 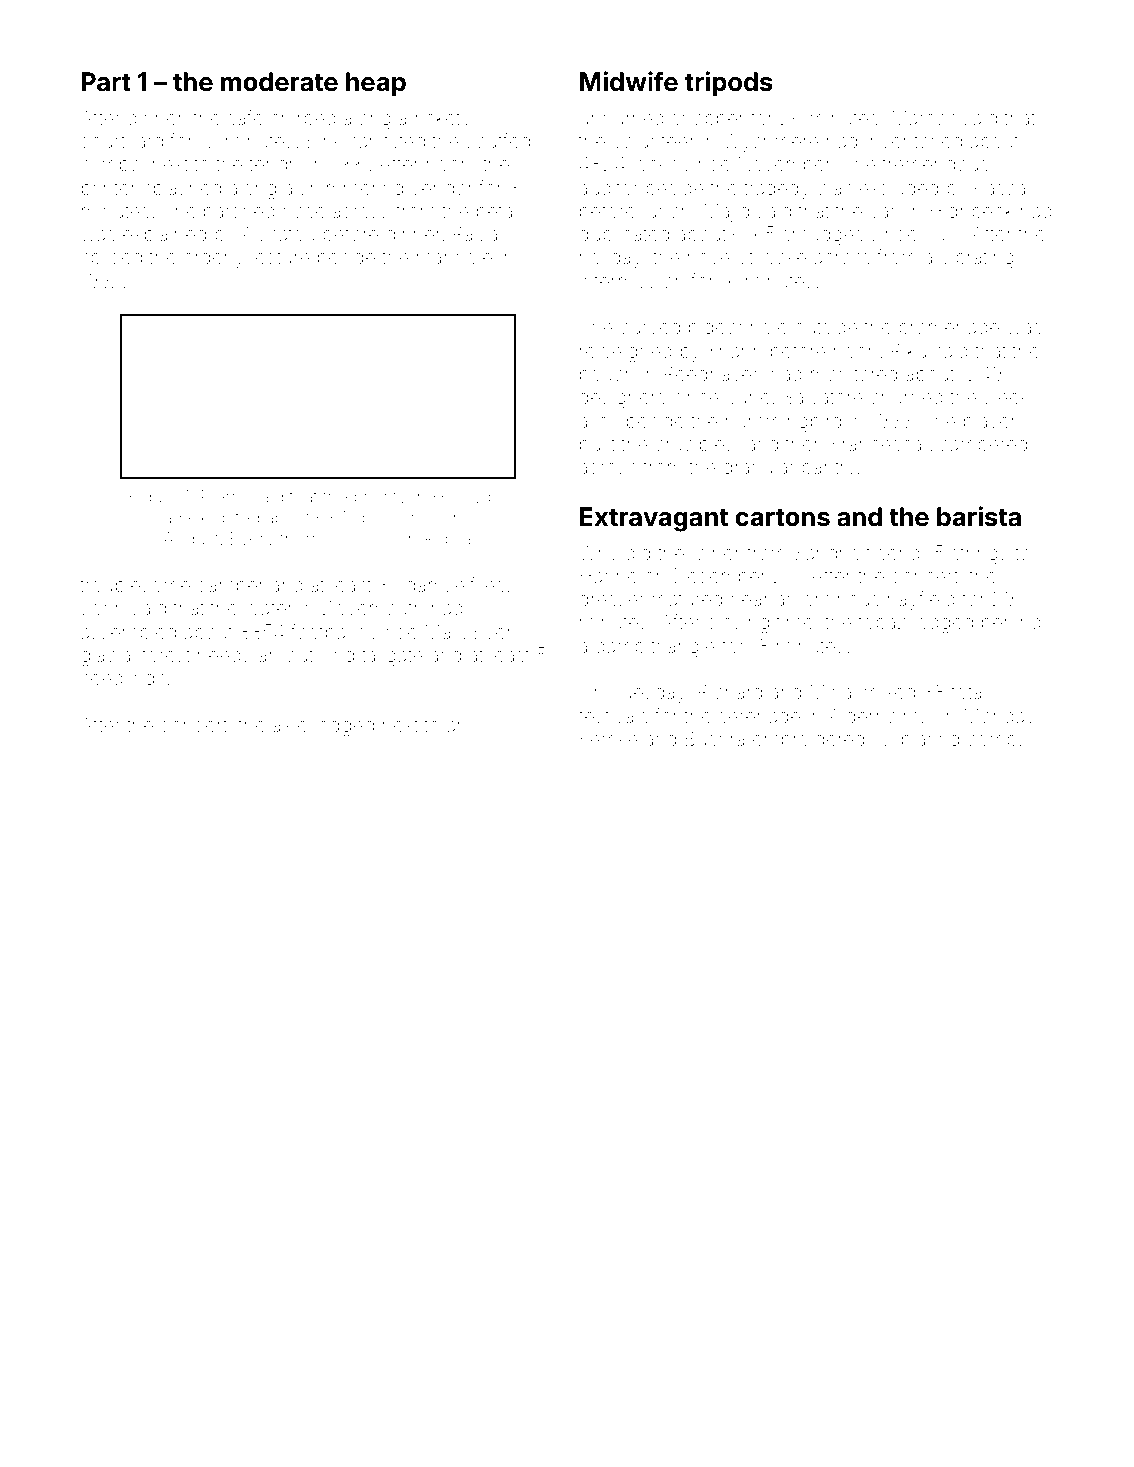 What do you see at coordinates (708, 120) in the document?
I see `shopper` at bounding box center [708, 120].
